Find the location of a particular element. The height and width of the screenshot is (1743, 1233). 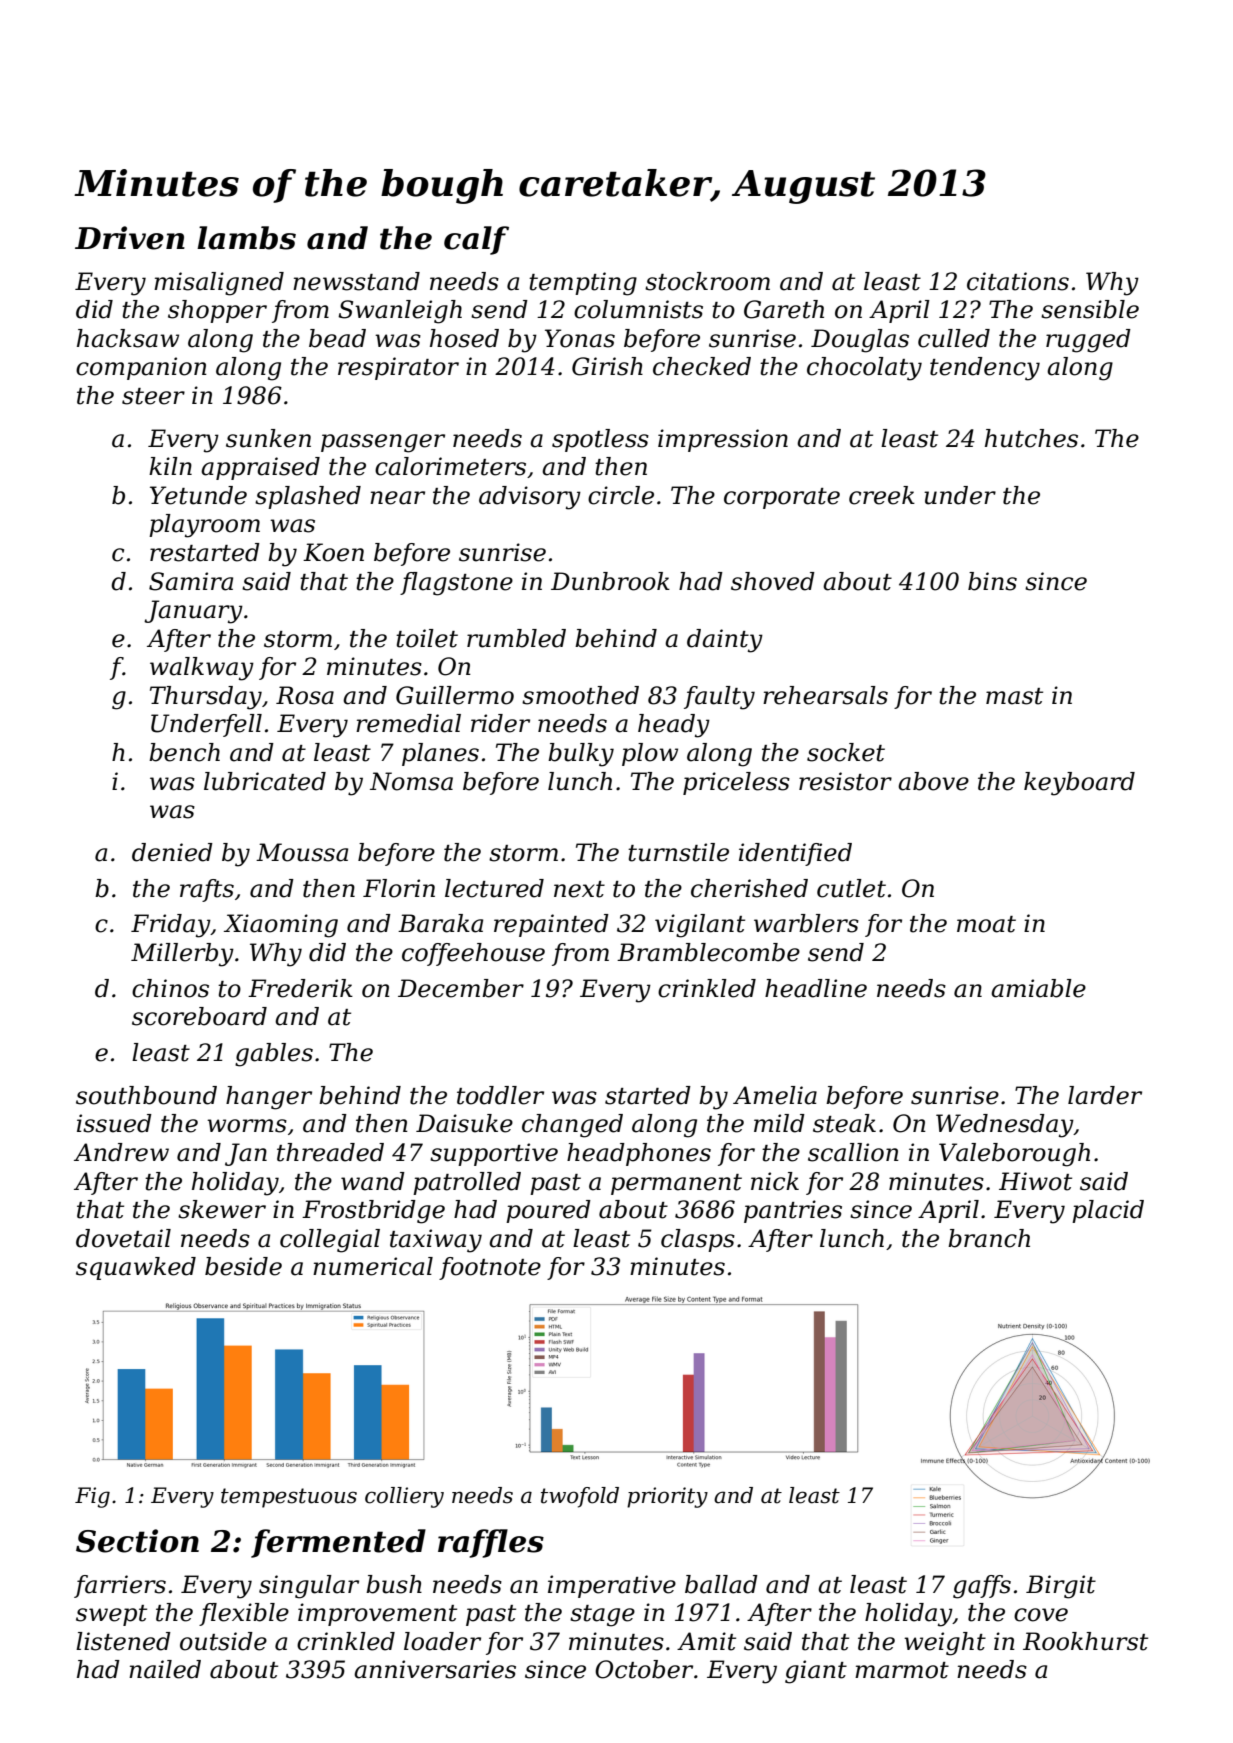

ballad is located at coordinates (721, 1584).
